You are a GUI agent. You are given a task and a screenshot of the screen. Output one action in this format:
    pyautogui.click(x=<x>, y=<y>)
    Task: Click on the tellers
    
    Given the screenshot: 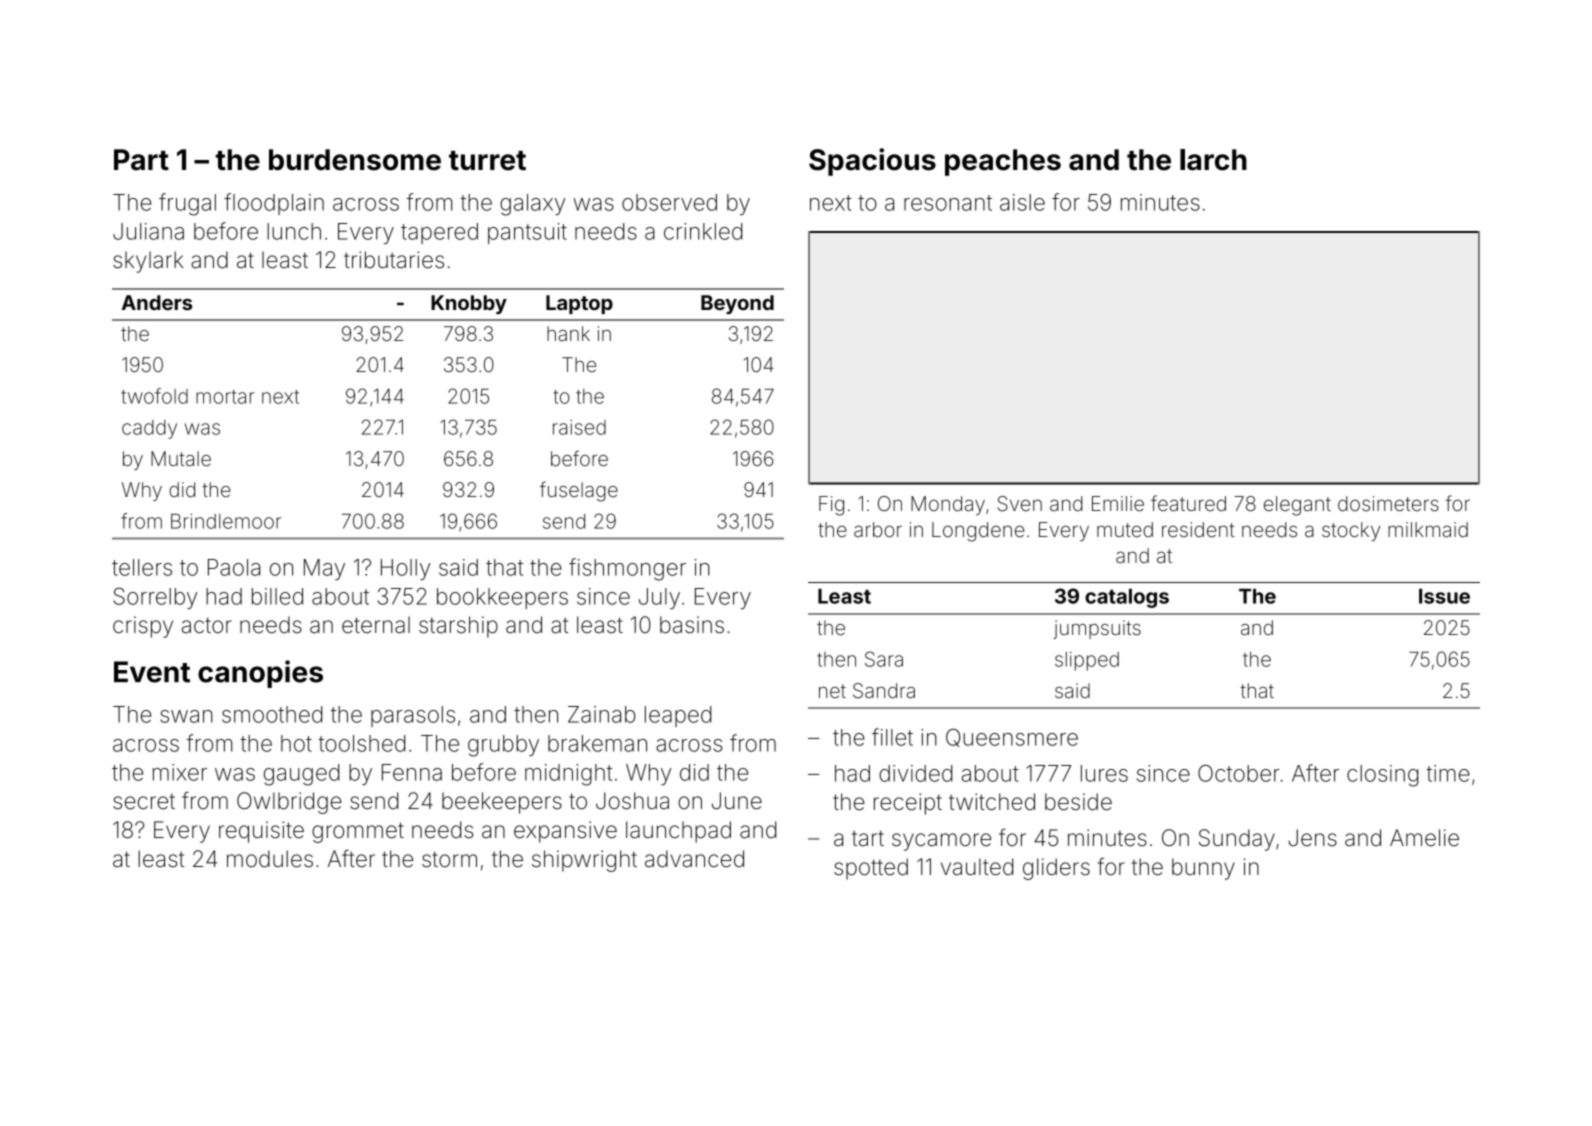 What is the action you would take?
    pyautogui.click(x=142, y=567)
